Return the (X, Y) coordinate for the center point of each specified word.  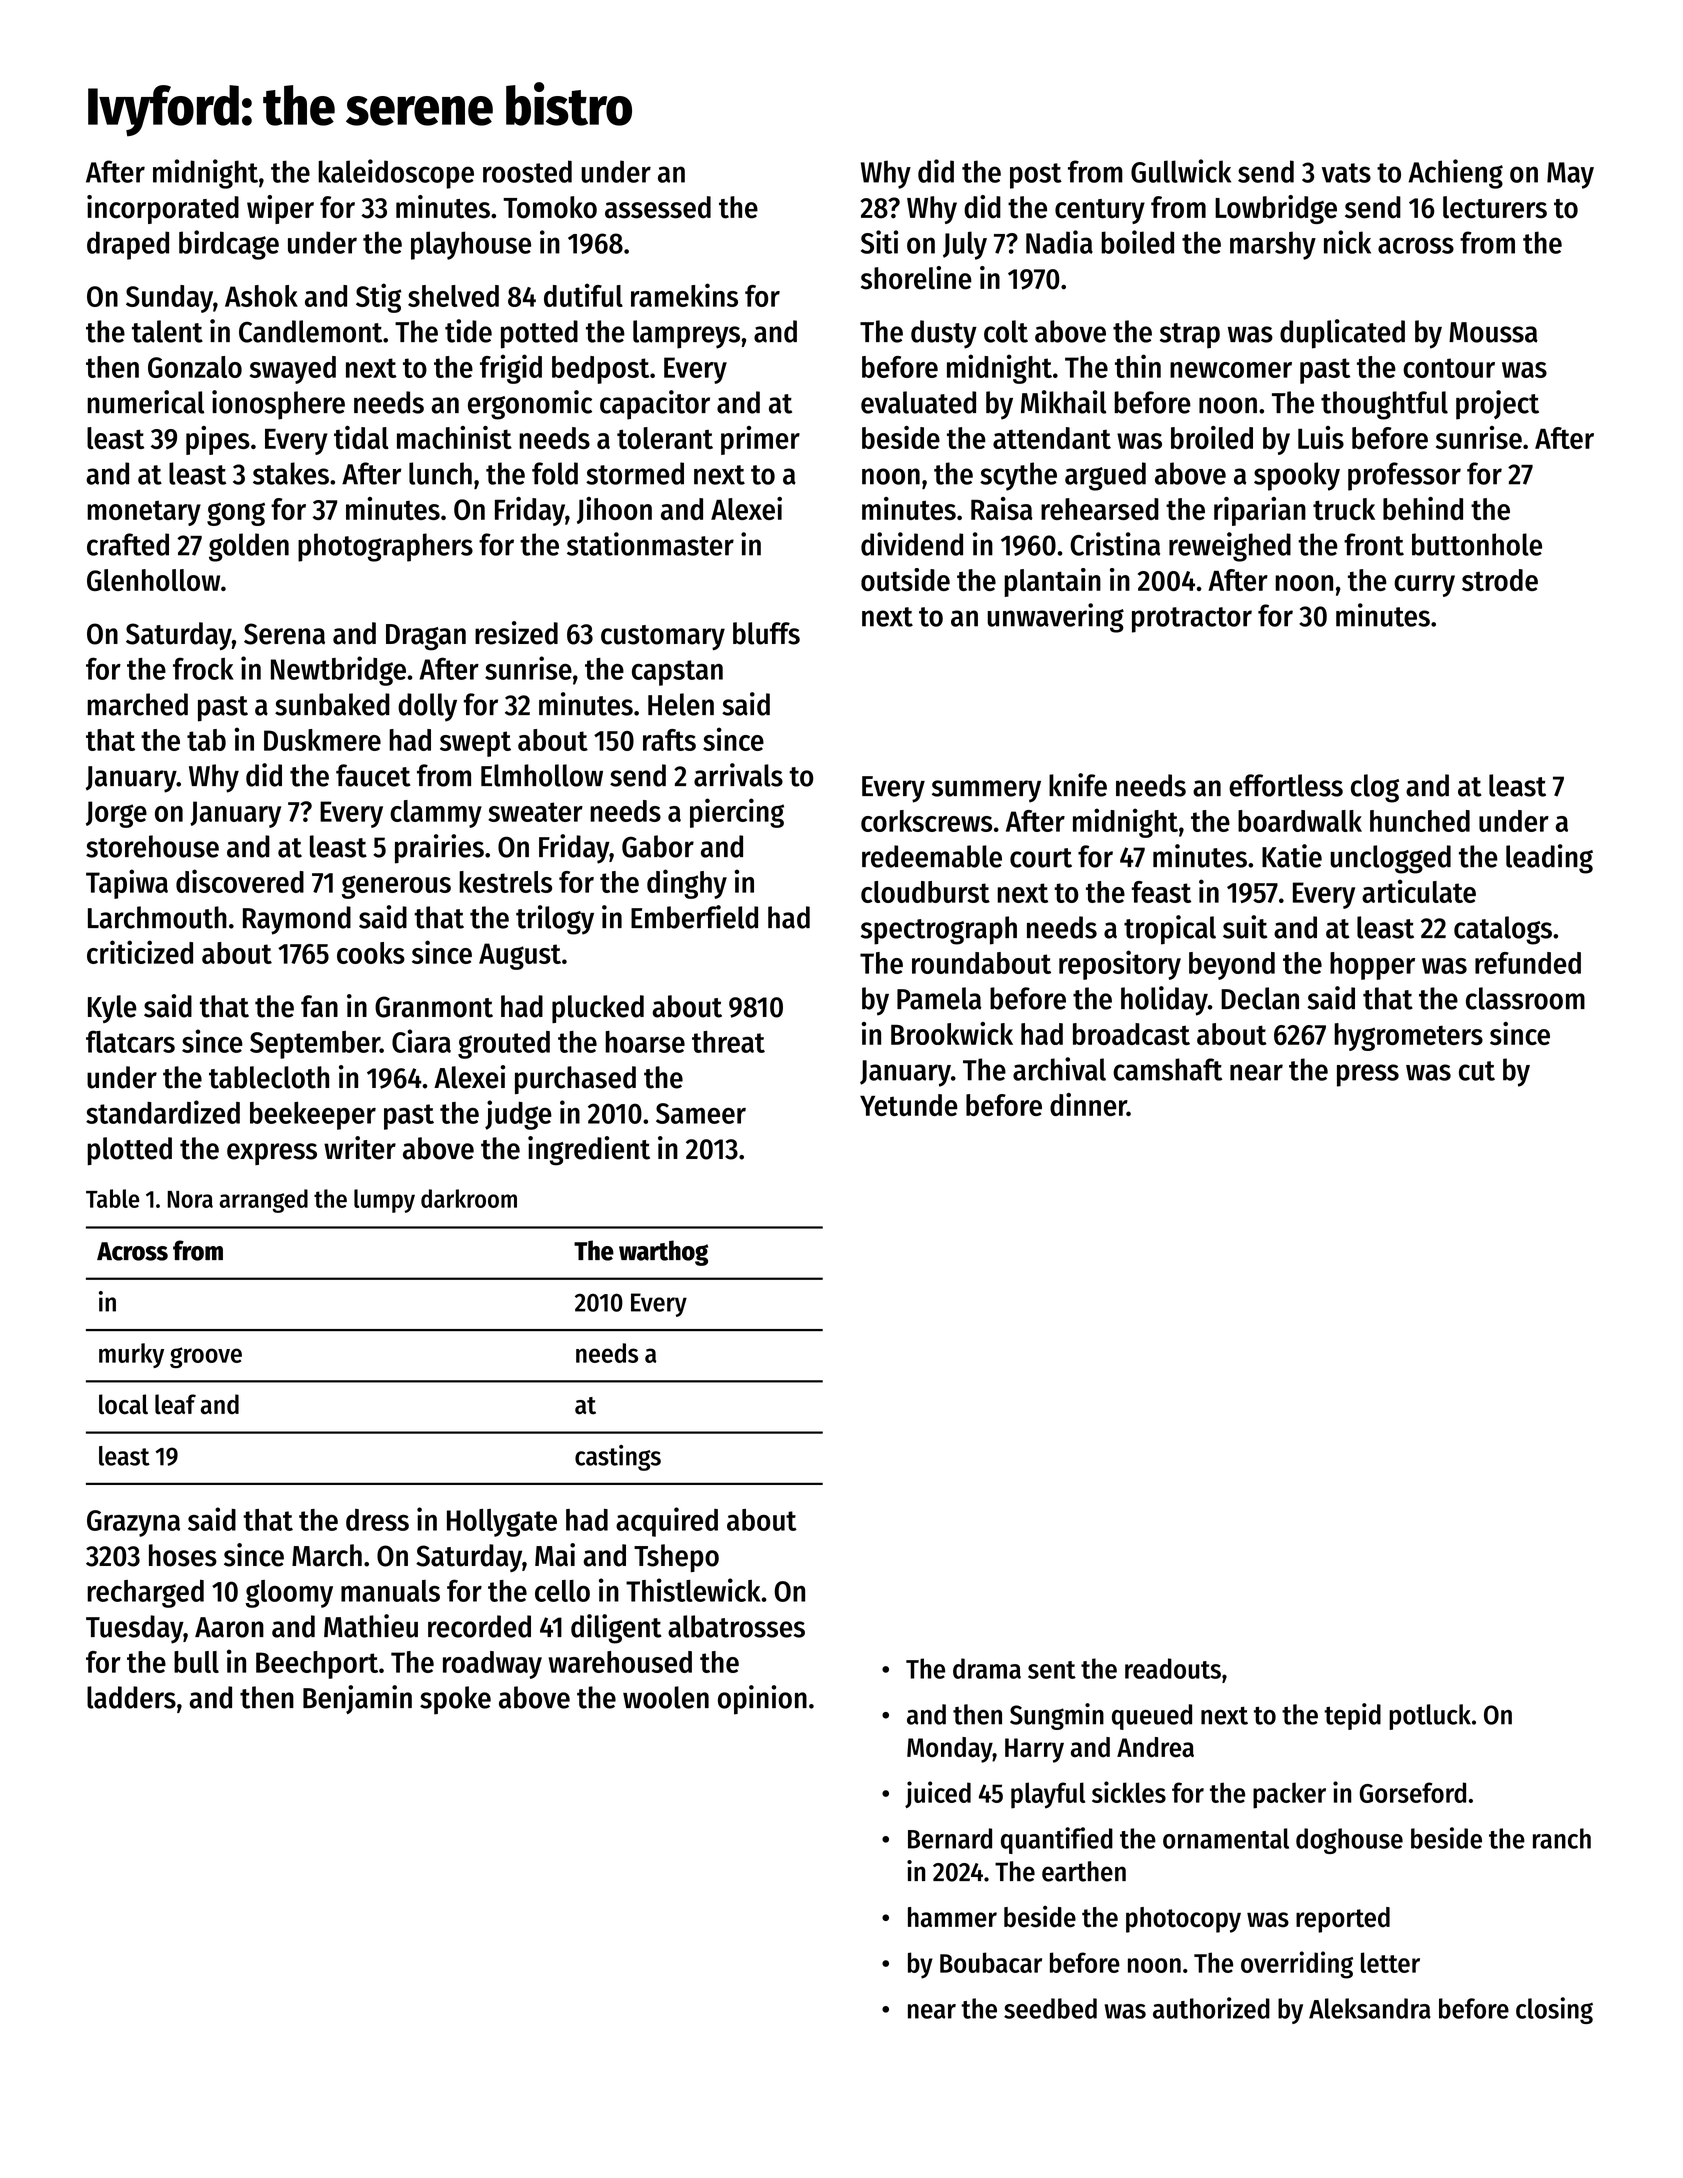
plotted (129, 1151)
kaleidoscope (396, 174)
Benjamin (357, 1699)
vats (1346, 173)
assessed (658, 207)
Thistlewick (693, 1590)
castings (618, 1458)
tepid (1352, 1716)
